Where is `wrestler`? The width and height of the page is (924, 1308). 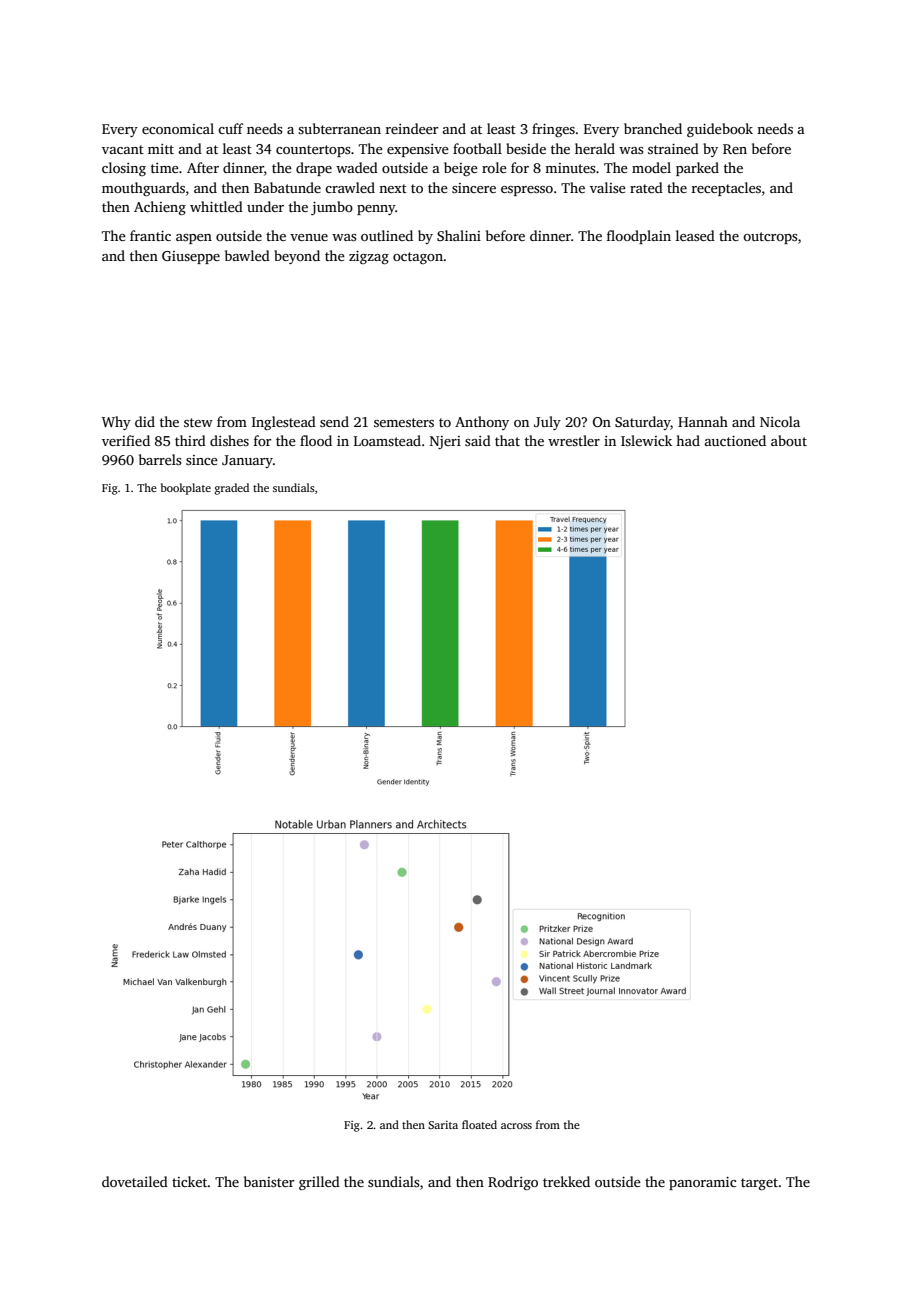
wrestler is located at coordinates (574, 440).
